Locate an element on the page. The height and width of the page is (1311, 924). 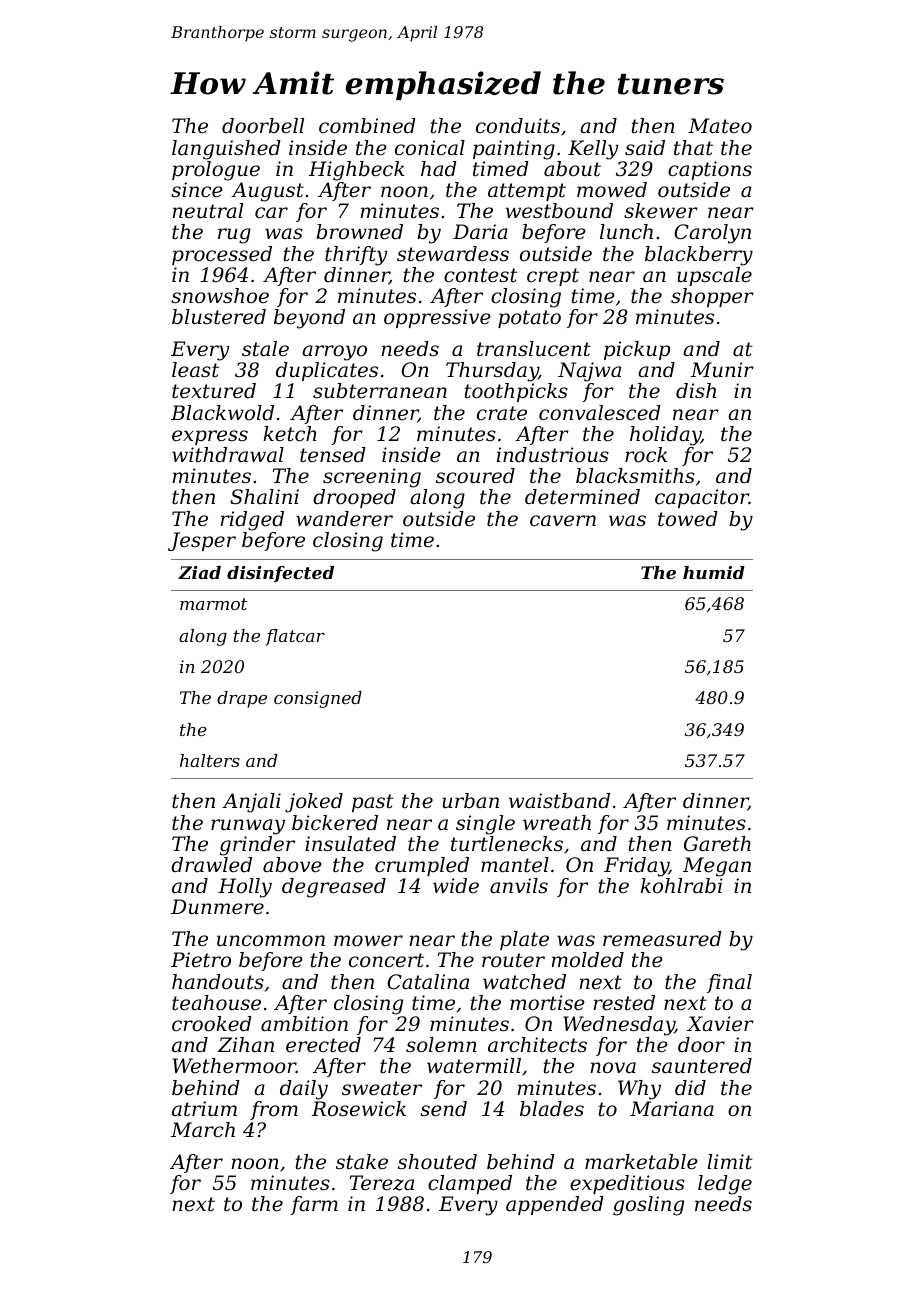
combined is located at coordinates (367, 126).
